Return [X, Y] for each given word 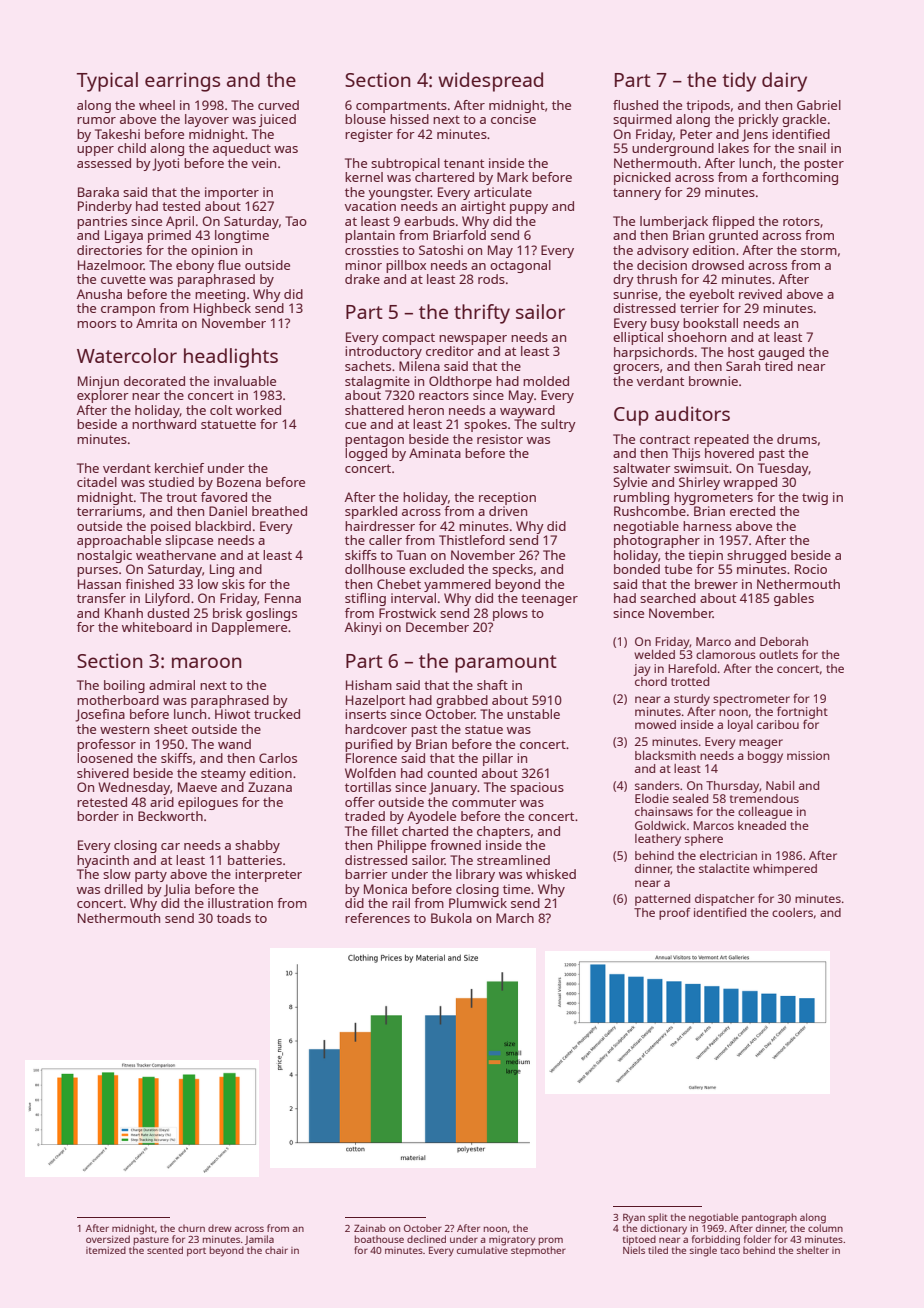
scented [165, 1250]
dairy [784, 82]
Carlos [278, 758]
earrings [182, 82]
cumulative [482, 1250]
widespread [490, 82]
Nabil [780, 785]
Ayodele [431, 817]
